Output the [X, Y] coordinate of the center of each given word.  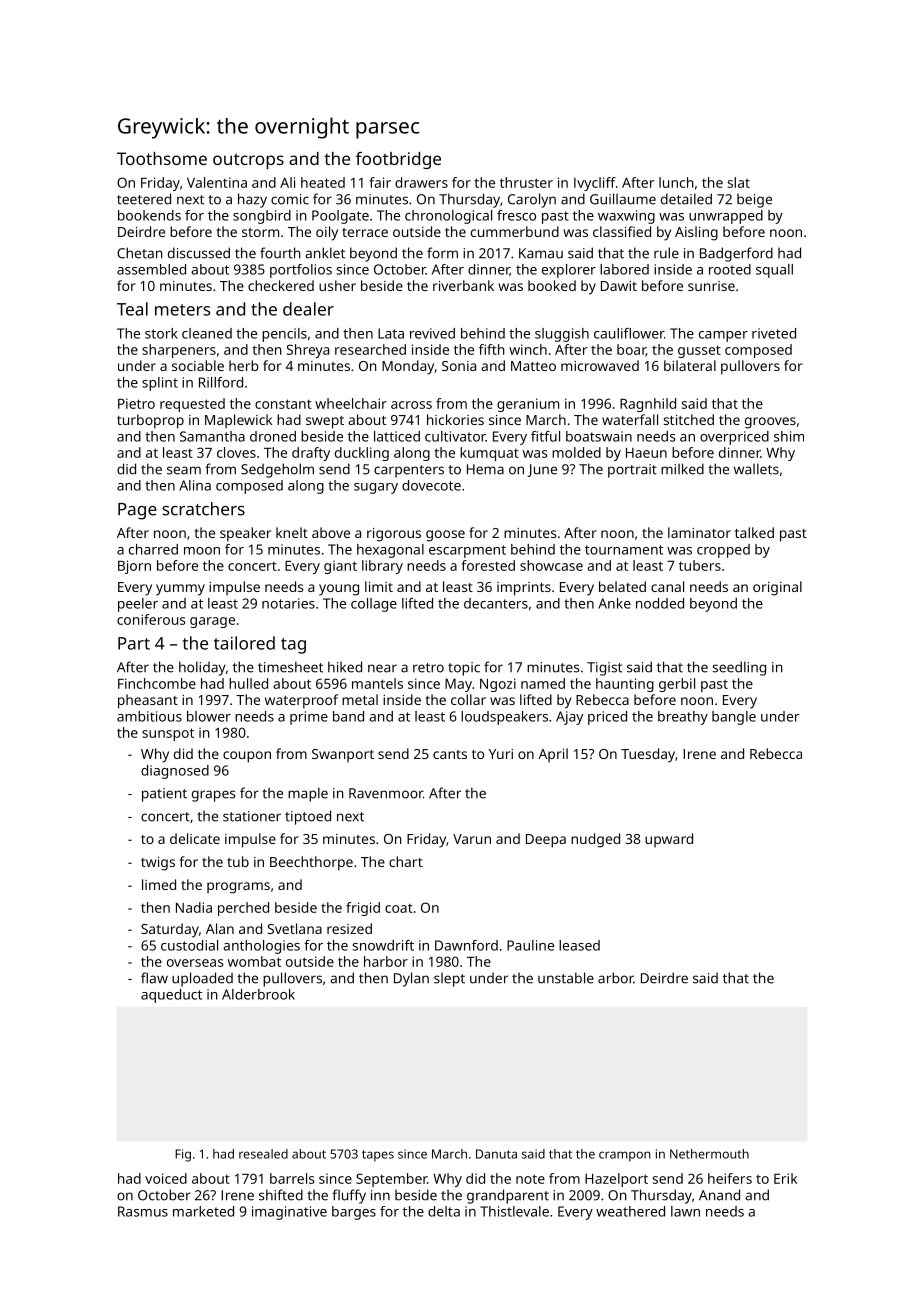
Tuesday [648, 755]
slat [739, 182]
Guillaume [623, 199]
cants [450, 754]
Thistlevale [514, 1211]
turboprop [150, 421]
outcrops [248, 161]
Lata [391, 333]
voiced [166, 1178]
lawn [685, 1211]
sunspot [168, 734]
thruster [526, 182]
